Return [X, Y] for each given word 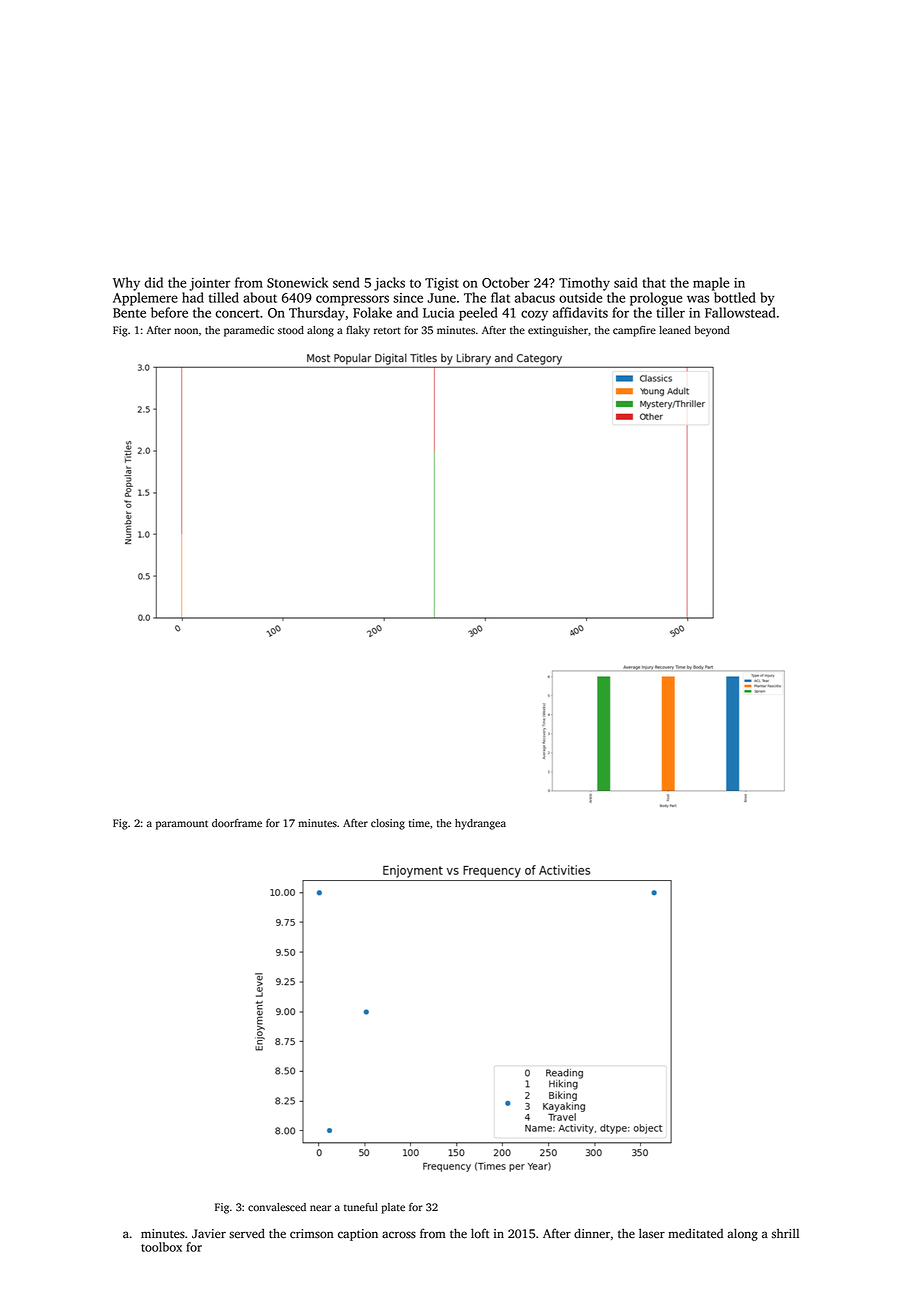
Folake [372, 312]
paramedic [249, 331]
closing [388, 824]
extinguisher [558, 331]
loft [480, 1233]
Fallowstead [740, 312]
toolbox [161, 1247]
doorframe [237, 823]
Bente [129, 313]
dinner [592, 1233]
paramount [182, 825]
